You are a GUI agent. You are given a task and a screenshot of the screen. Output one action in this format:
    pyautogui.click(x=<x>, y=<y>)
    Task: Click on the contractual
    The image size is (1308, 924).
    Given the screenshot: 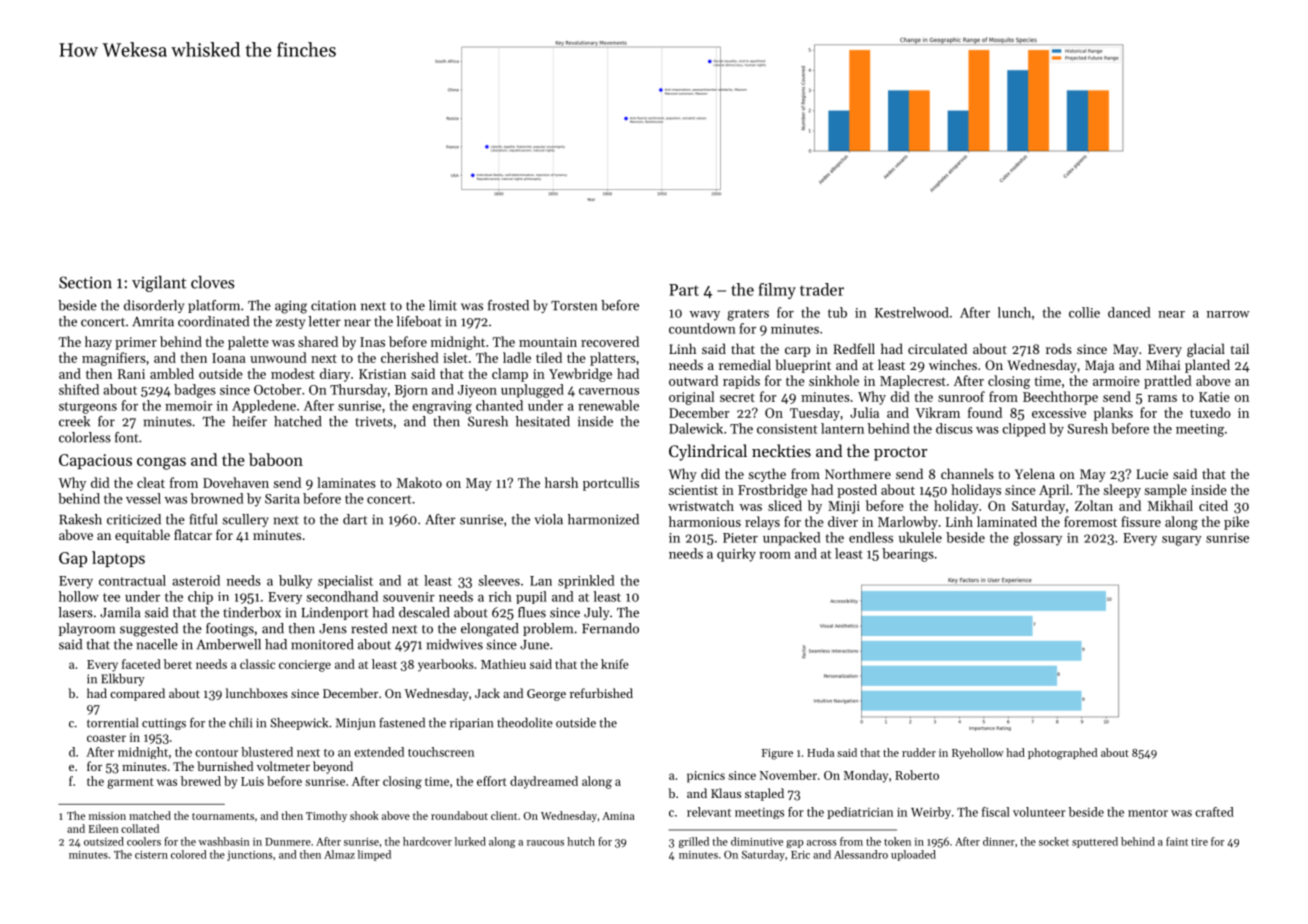 What is the action you would take?
    pyautogui.click(x=132, y=580)
